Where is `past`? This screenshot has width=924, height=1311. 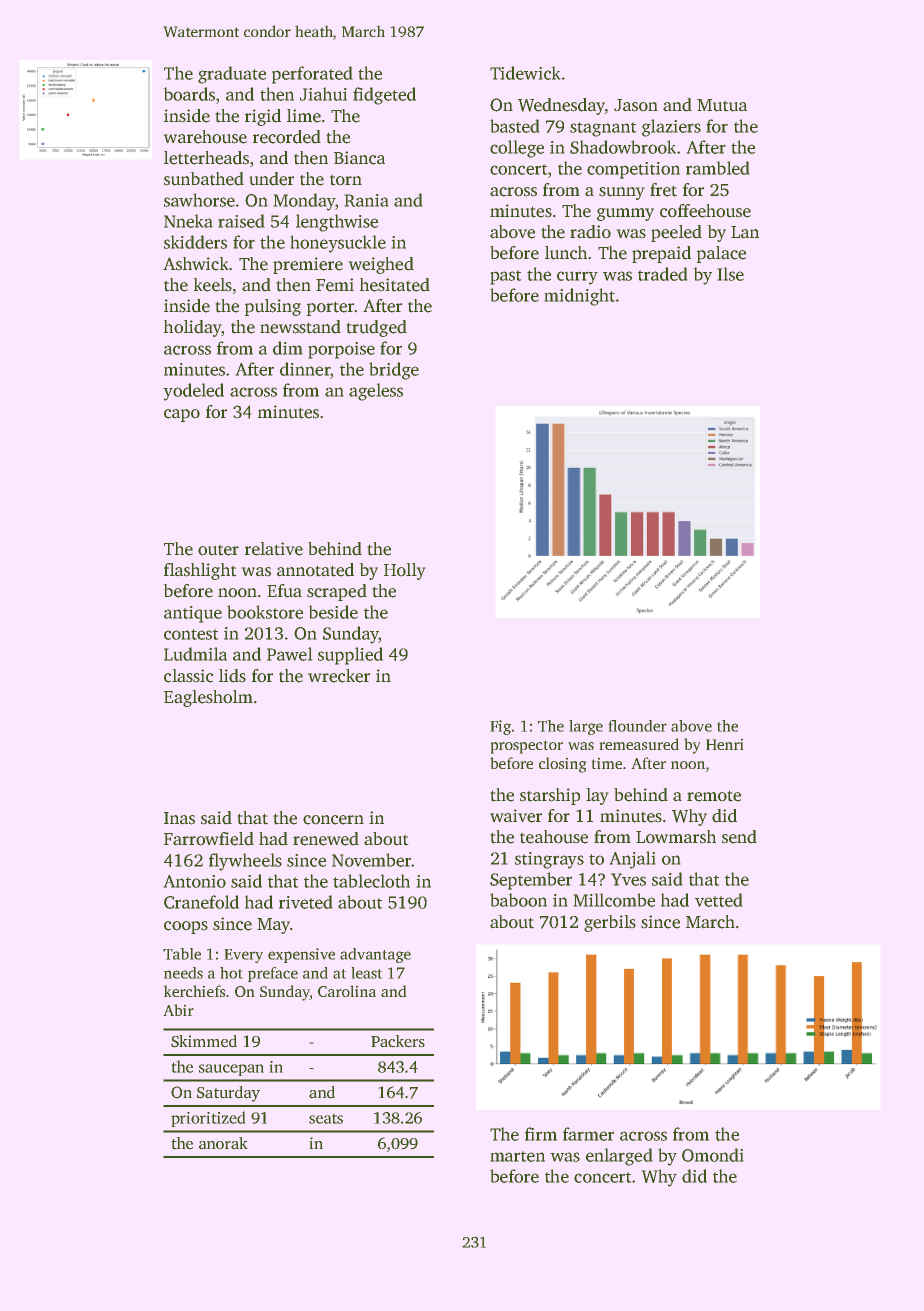
past is located at coordinates (506, 277).
